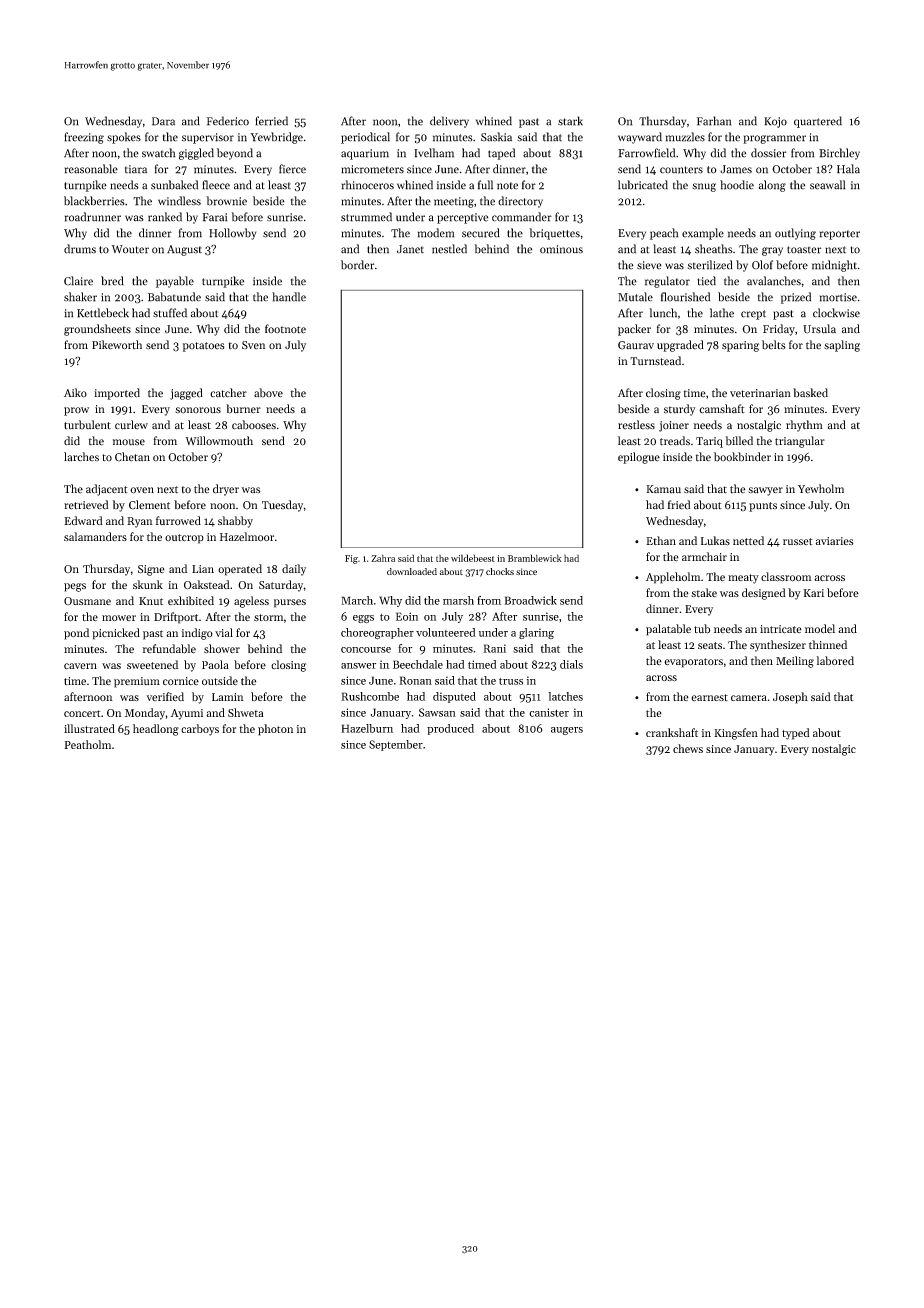  Describe the element at coordinates (220, 681) in the document. I see `outside` at that location.
